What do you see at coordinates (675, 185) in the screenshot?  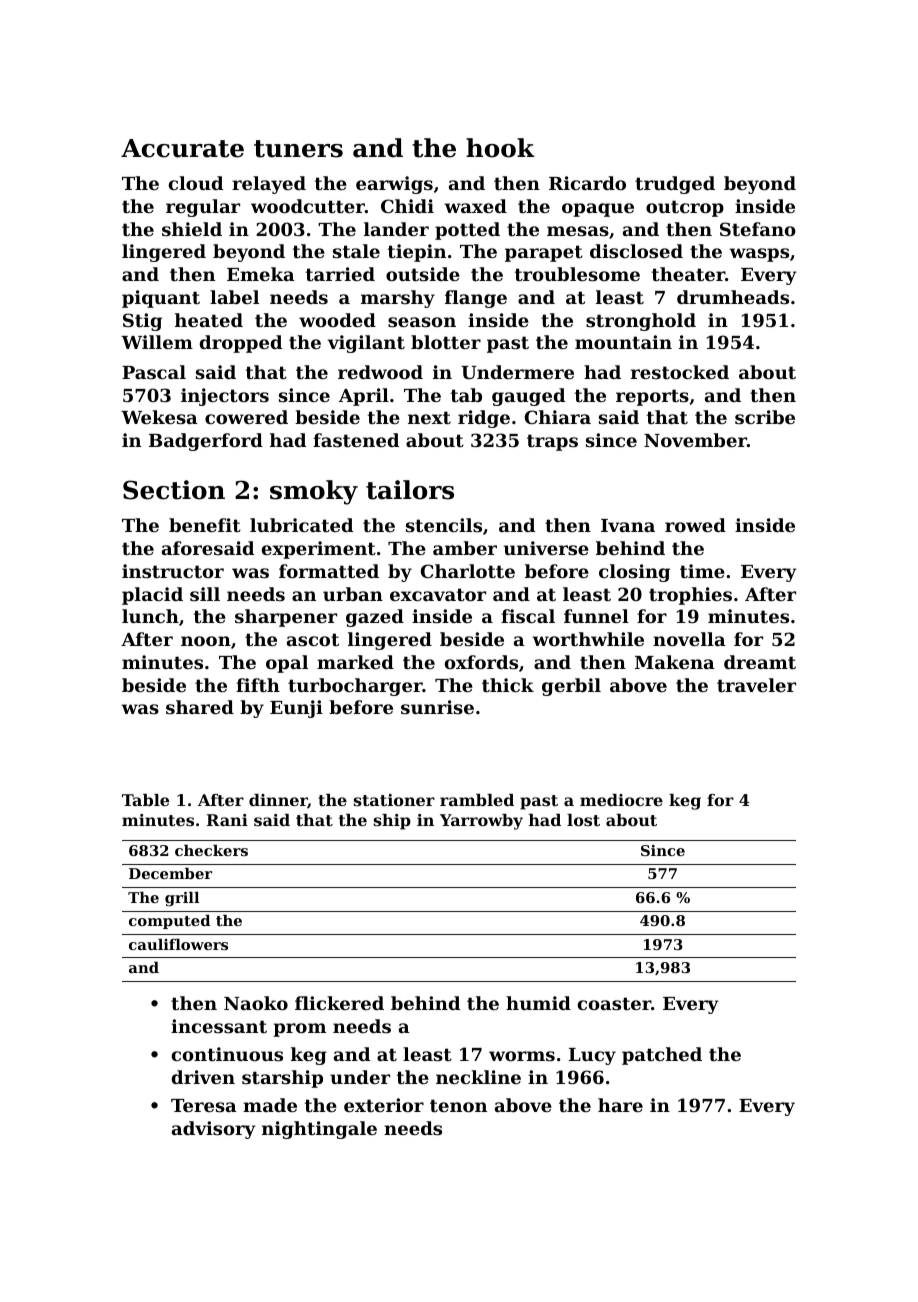 I see `trudged` at bounding box center [675, 185].
